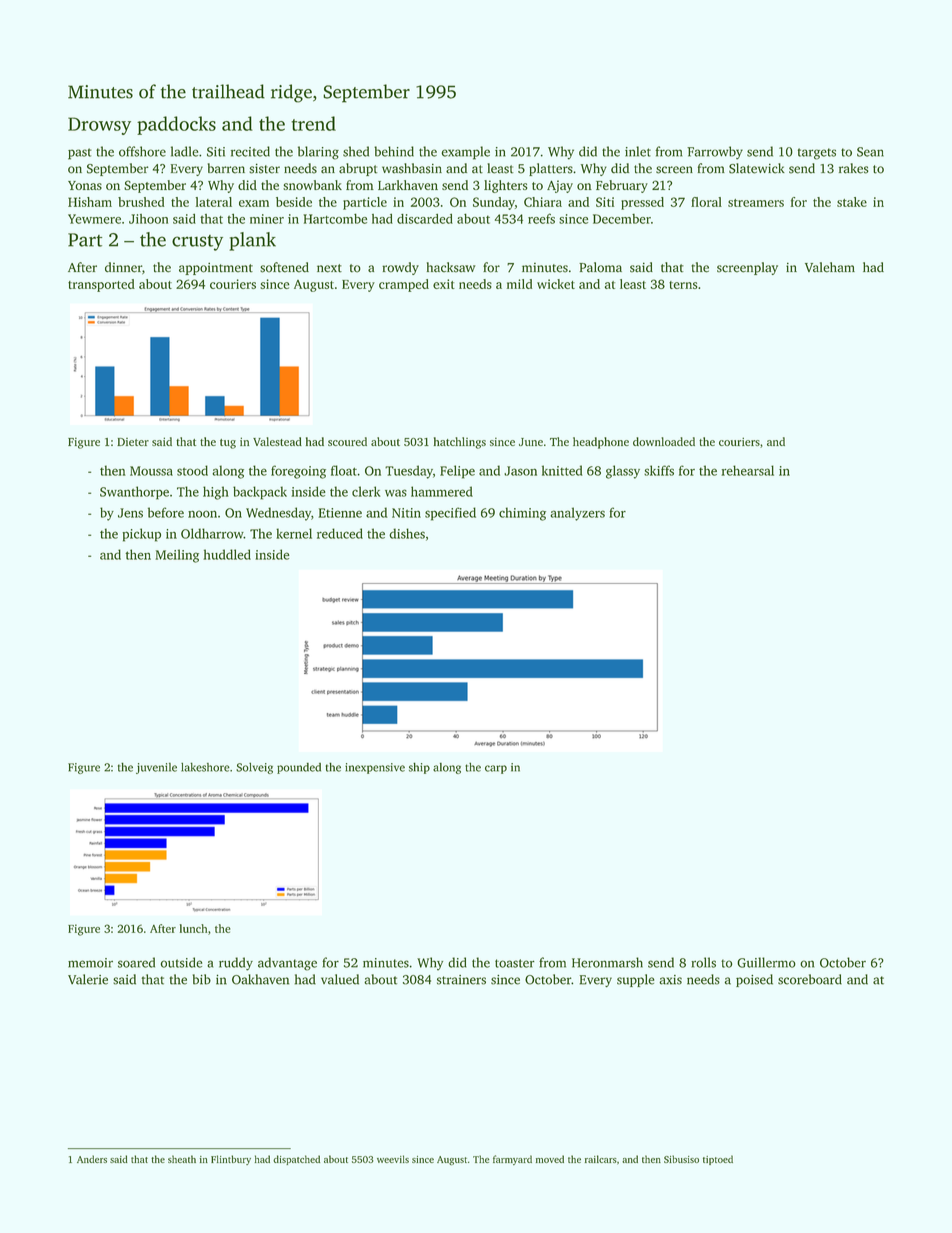  Describe the element at coordinates (496, 769) in the screenshot. I see `carp` at that location.
